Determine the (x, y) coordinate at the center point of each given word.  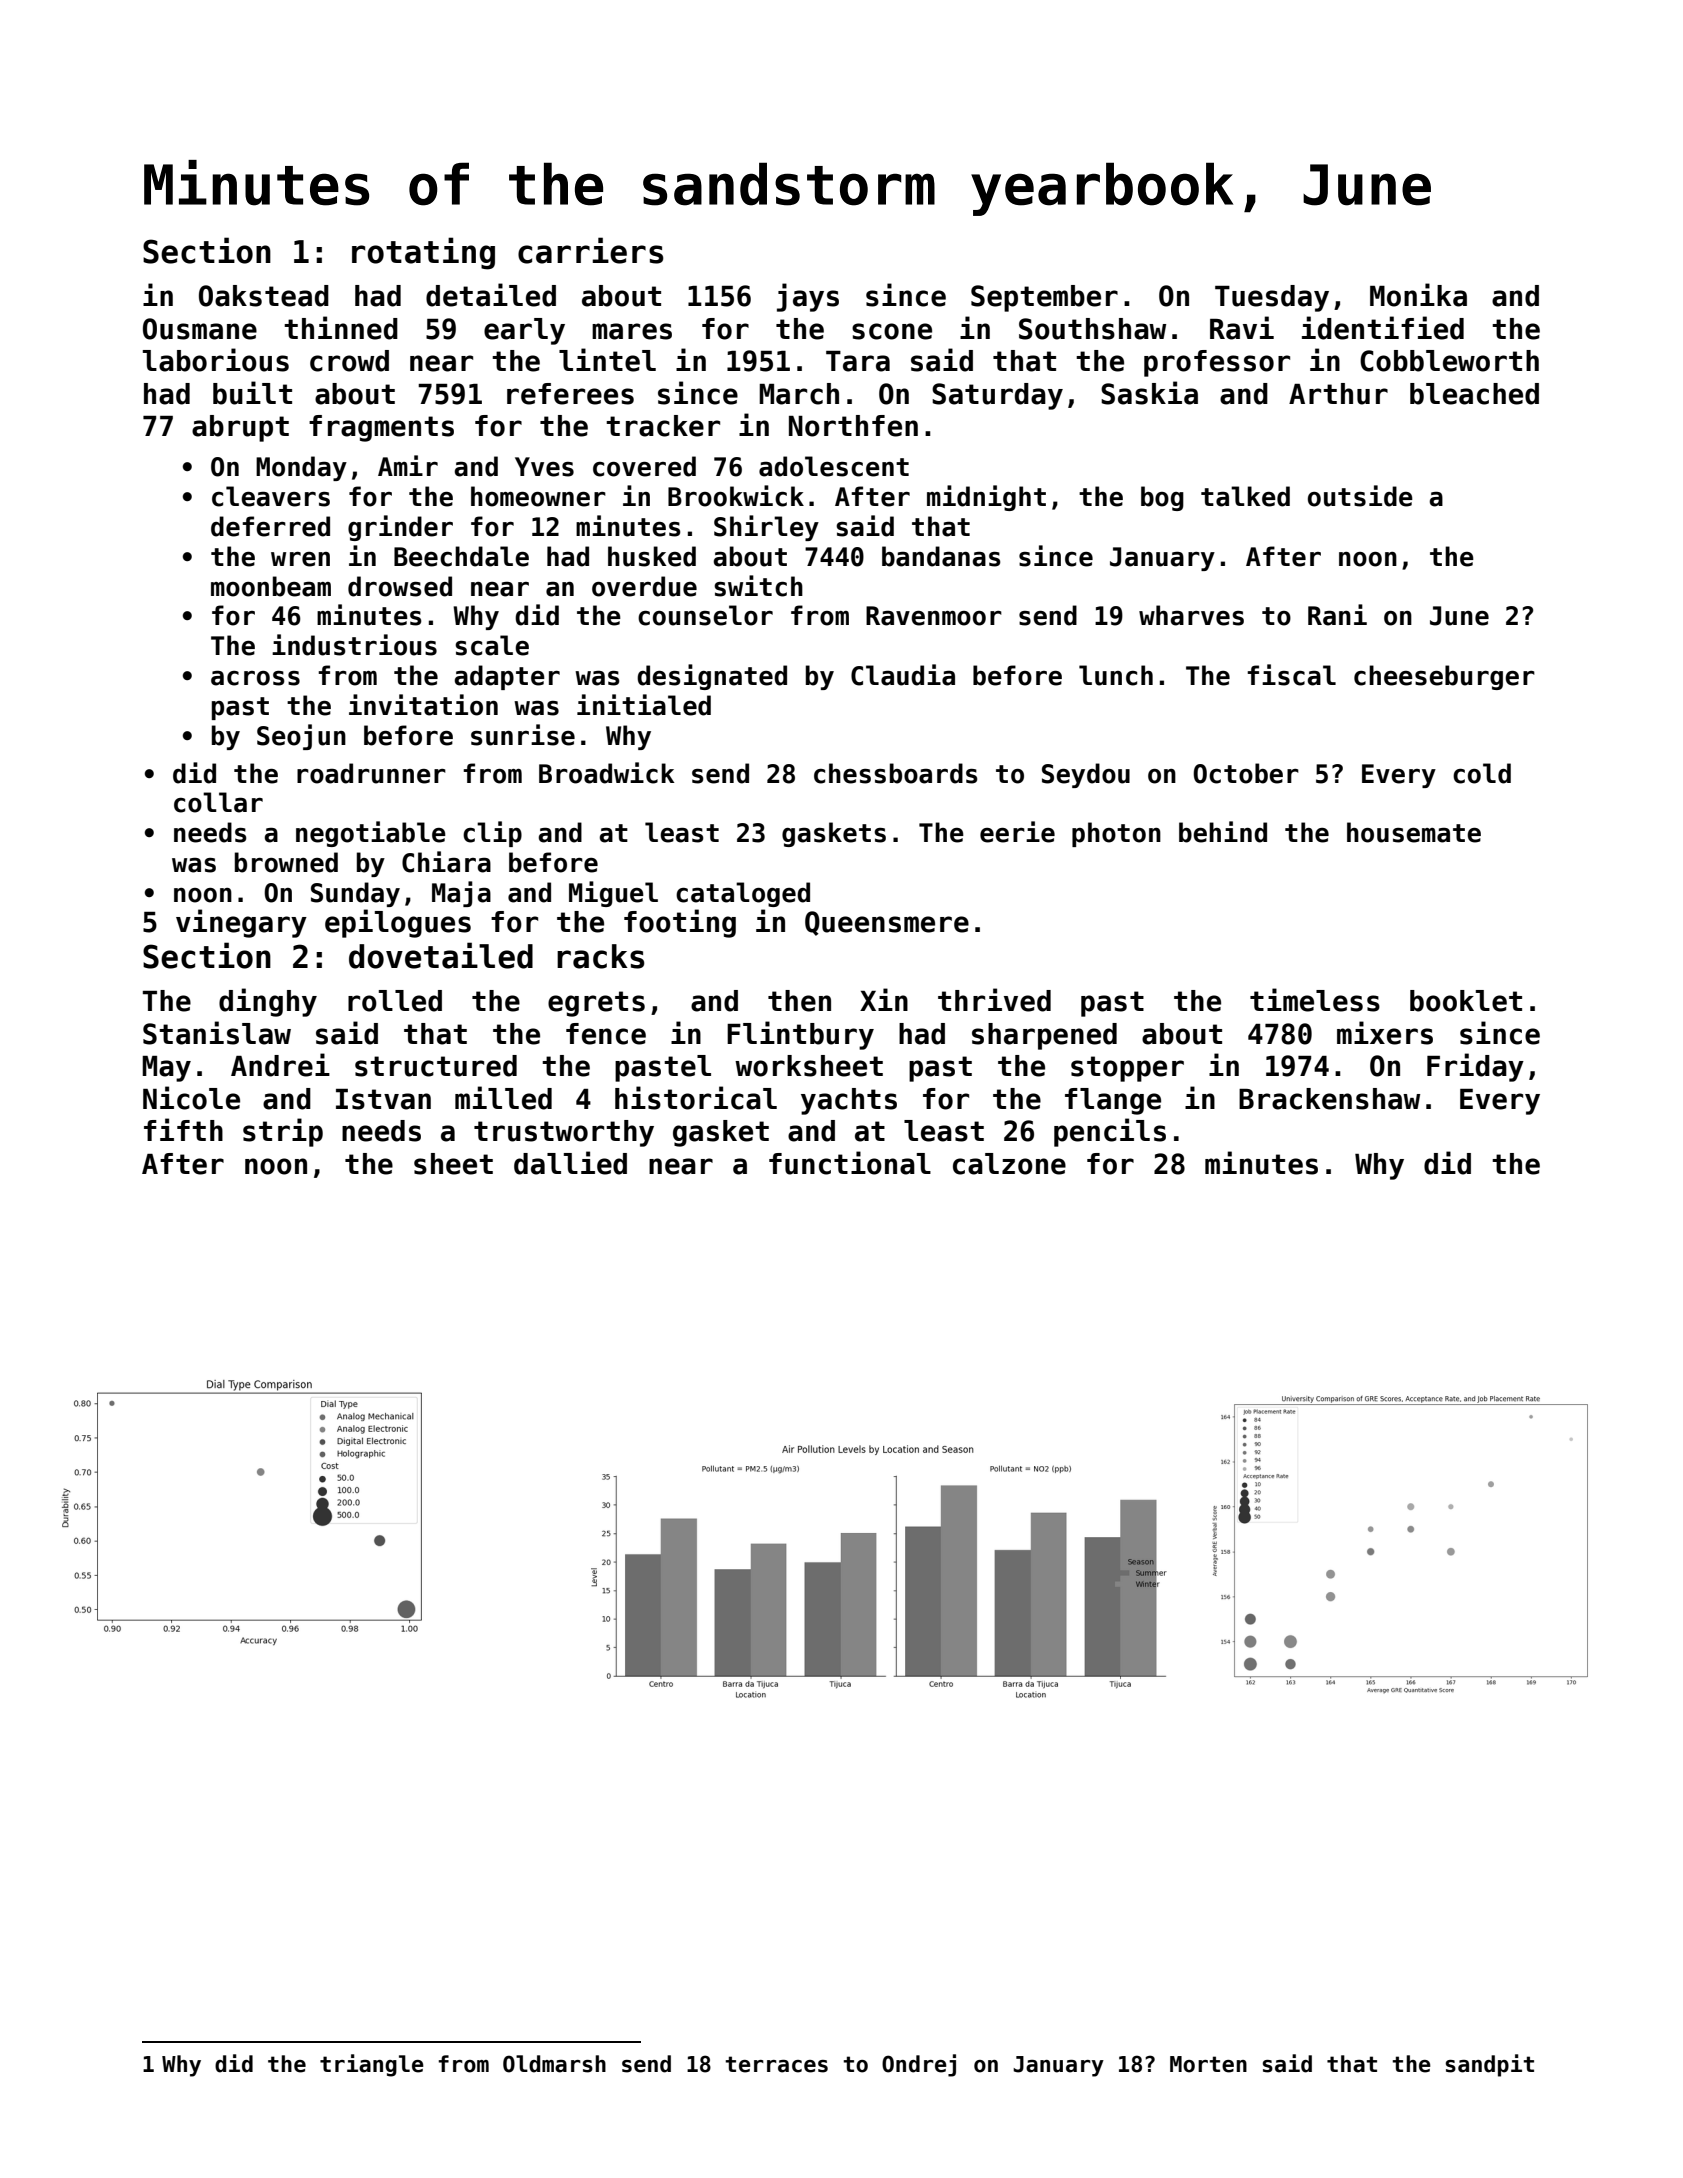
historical (696, 1098)
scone (892, 331)
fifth (183, 1129)
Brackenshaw (1329, 1099)
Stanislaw (217, 1033)
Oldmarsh (554, 2064)
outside (1360, 496)
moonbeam (271, 586)
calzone (1009, 1164)
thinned (341, 328)
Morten (1208, 2064)
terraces (776, 2064)
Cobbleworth (1449, 361)
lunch (1116, 675)
